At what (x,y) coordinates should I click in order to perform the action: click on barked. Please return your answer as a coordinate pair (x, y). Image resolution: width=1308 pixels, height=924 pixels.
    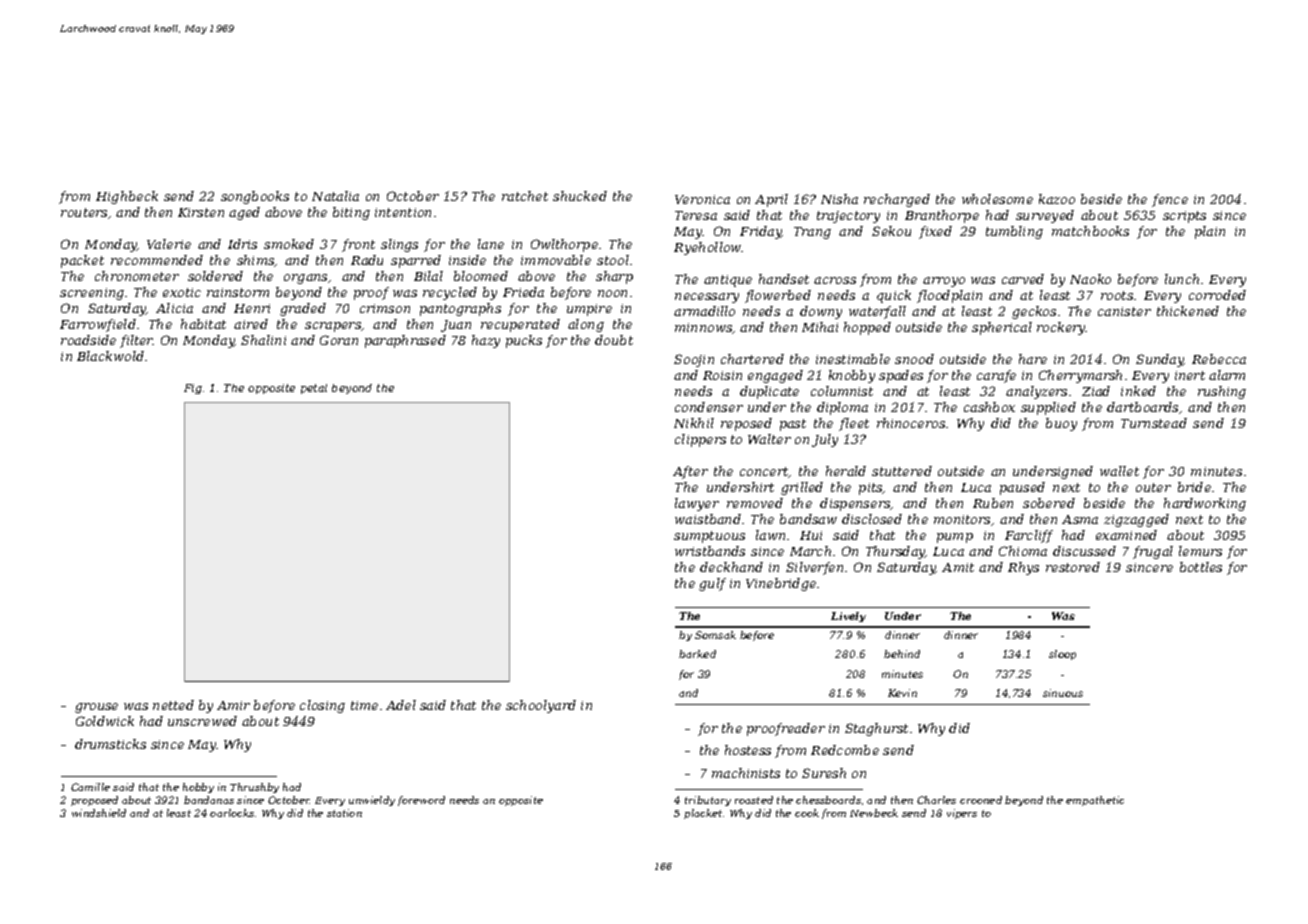
    Looking at the image, I should click on (697, 654).
